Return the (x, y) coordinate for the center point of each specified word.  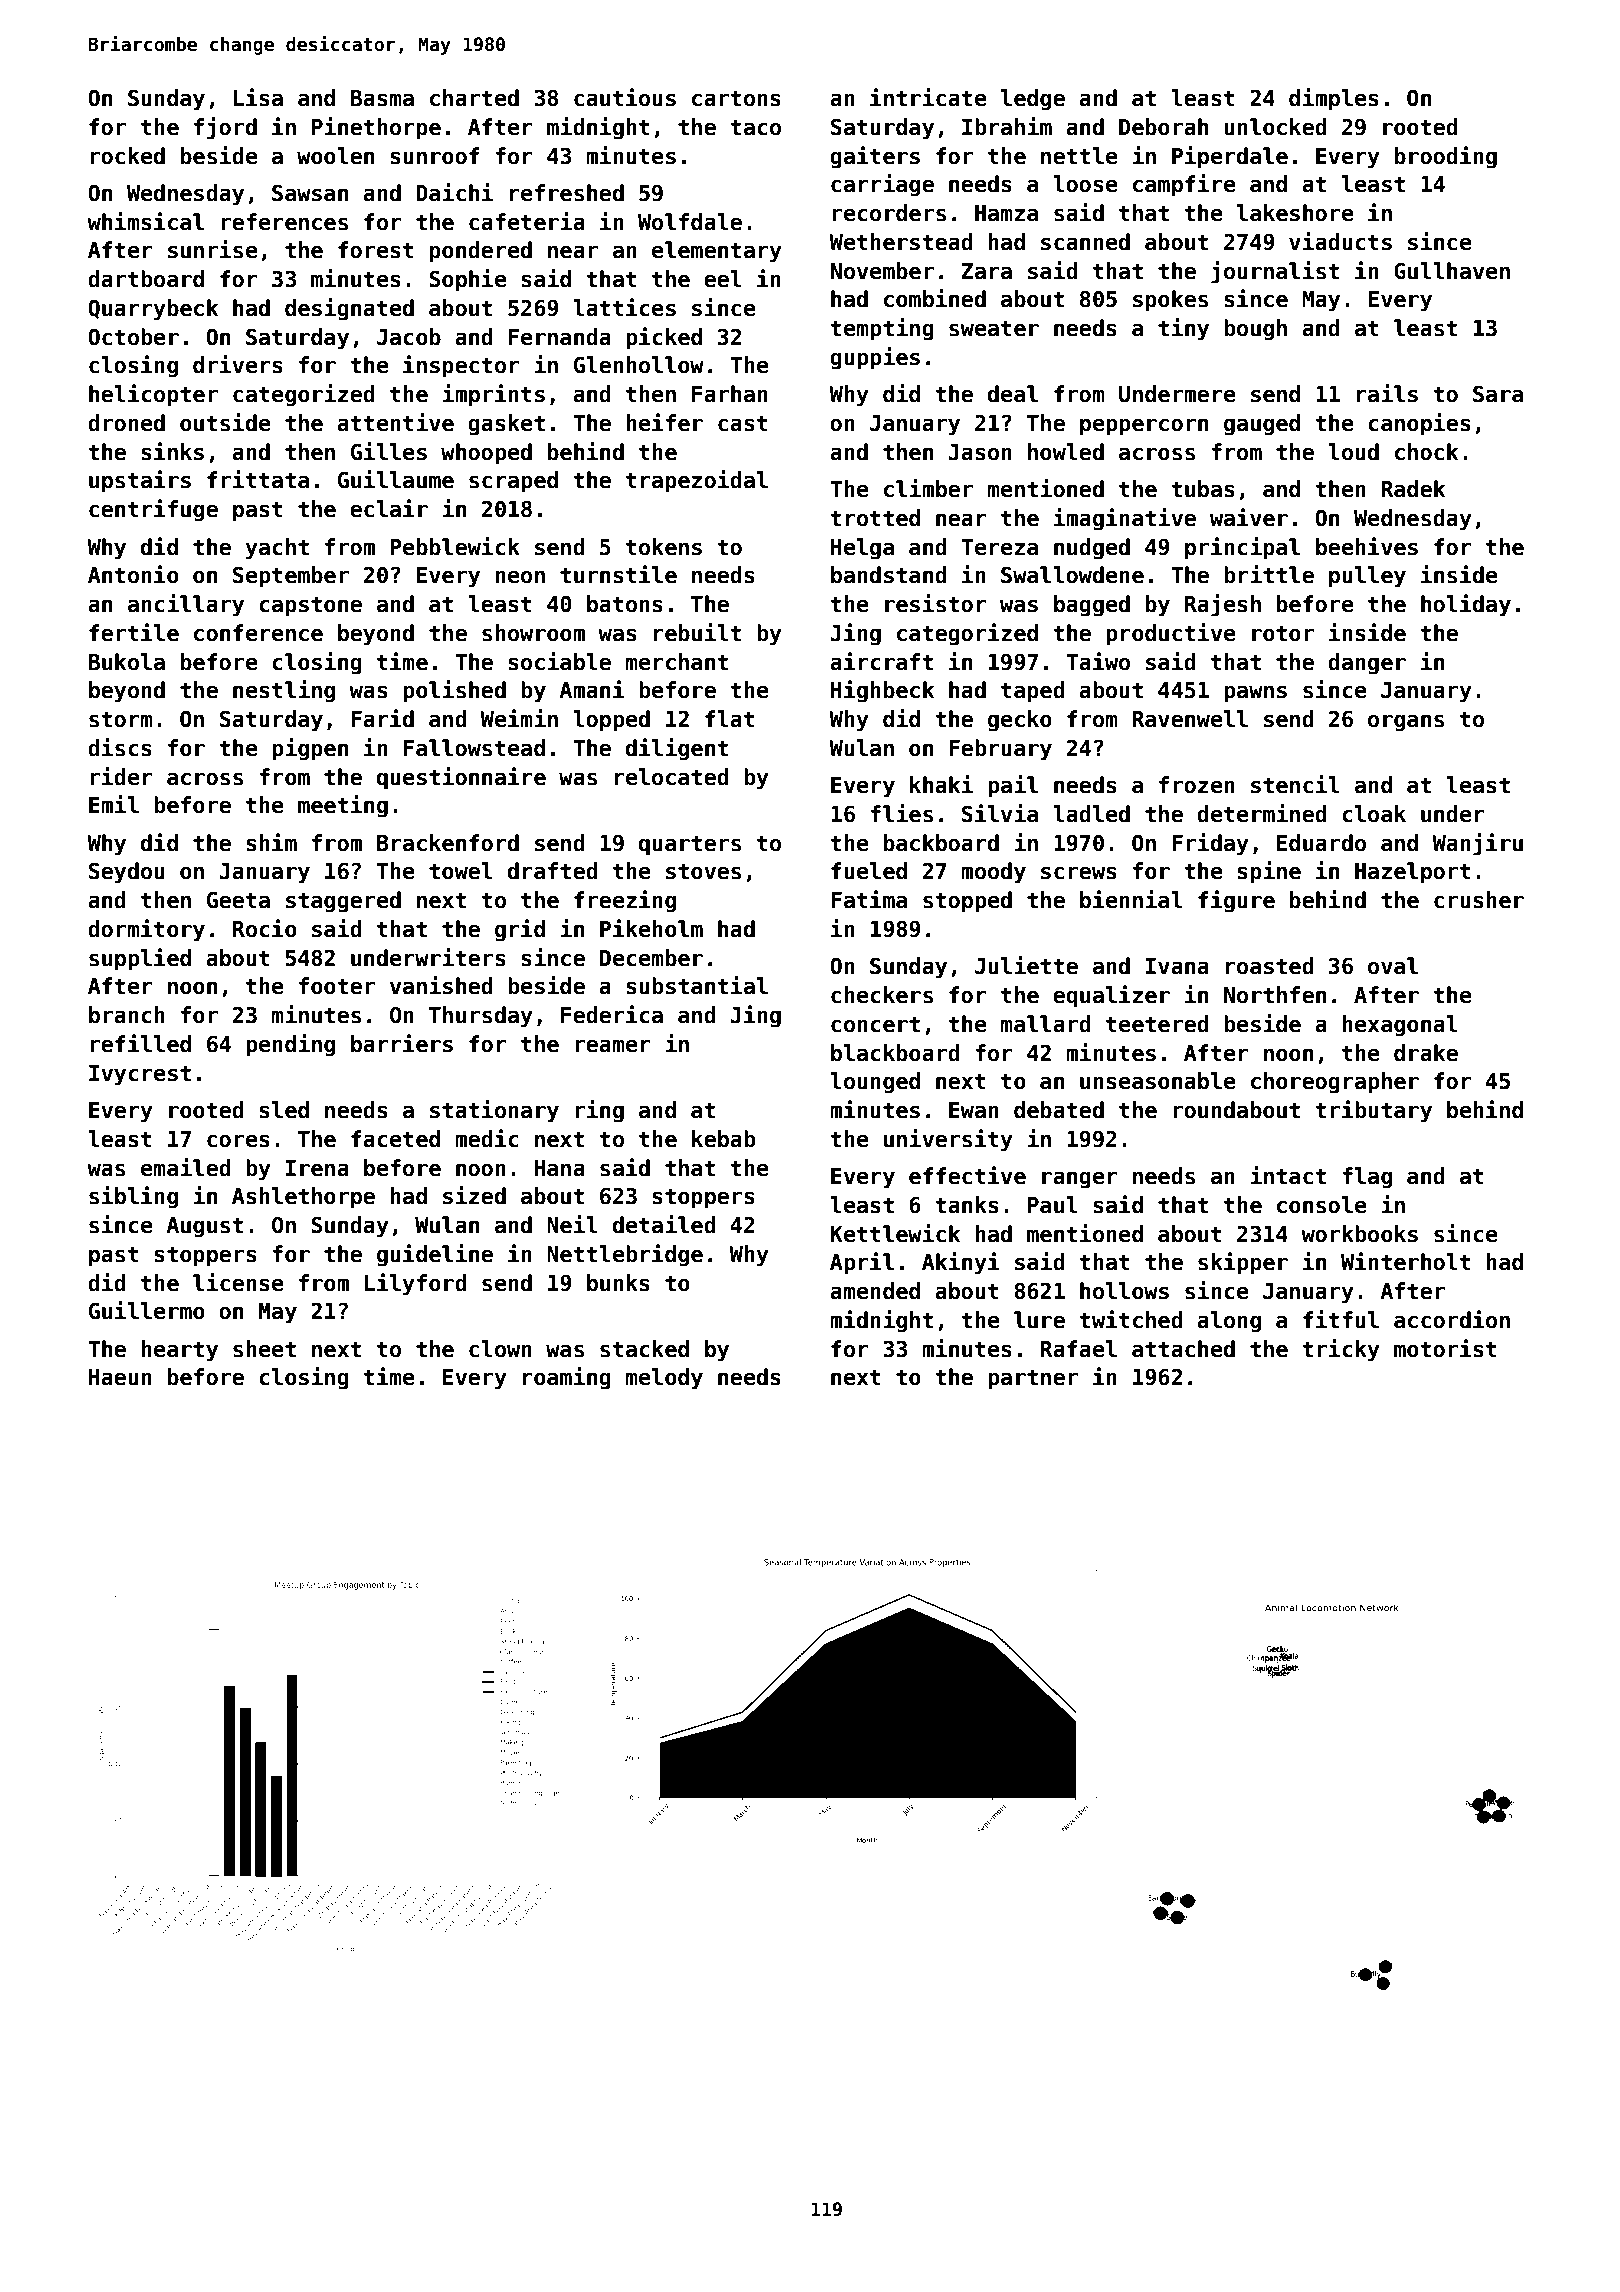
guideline (435, 1255)
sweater (994, 328)
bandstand (889, 575)
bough (1255, 330)
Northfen (1275, 995)
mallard (1046, 1024)
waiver (1249, 517)
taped (1033, 692)
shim (271, 842)
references (284, 222)
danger (1367, 664)
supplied (140, 959)
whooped (486, 454)
